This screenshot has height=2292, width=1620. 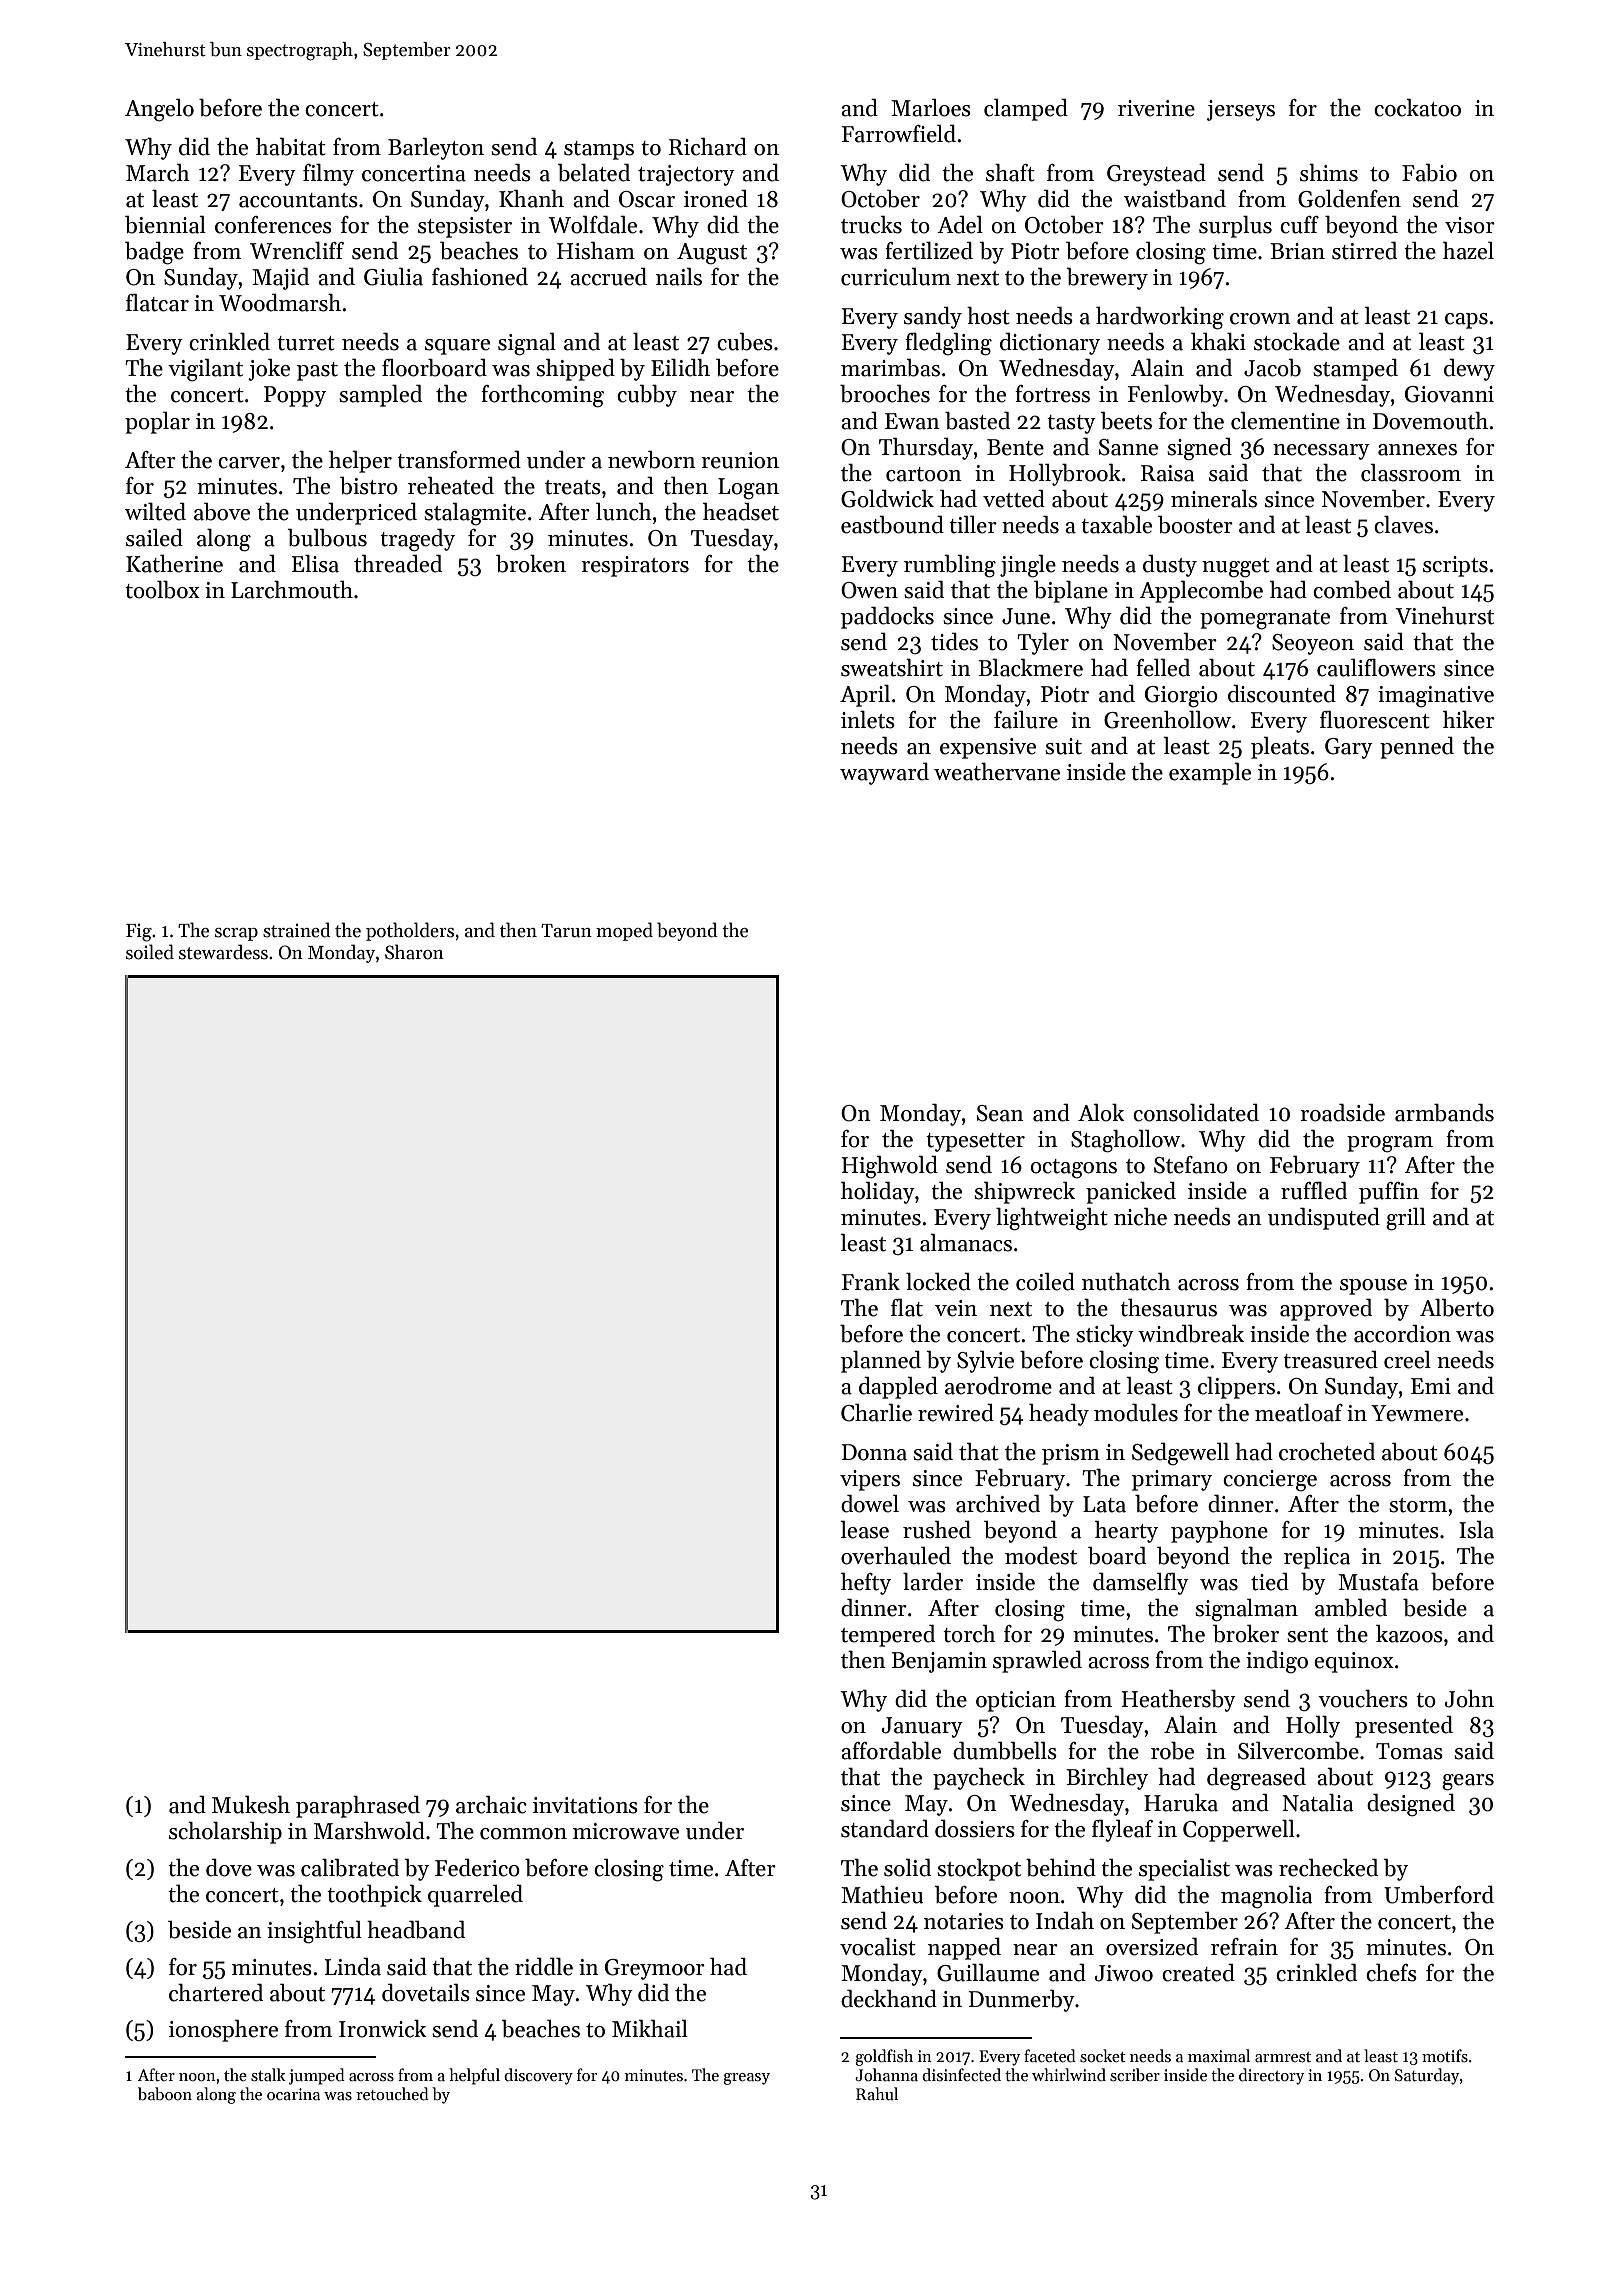 What do you see at coordinates (1321, 452) in the screenshot?
I see `necessary` at bounding box center [1321, 452].
